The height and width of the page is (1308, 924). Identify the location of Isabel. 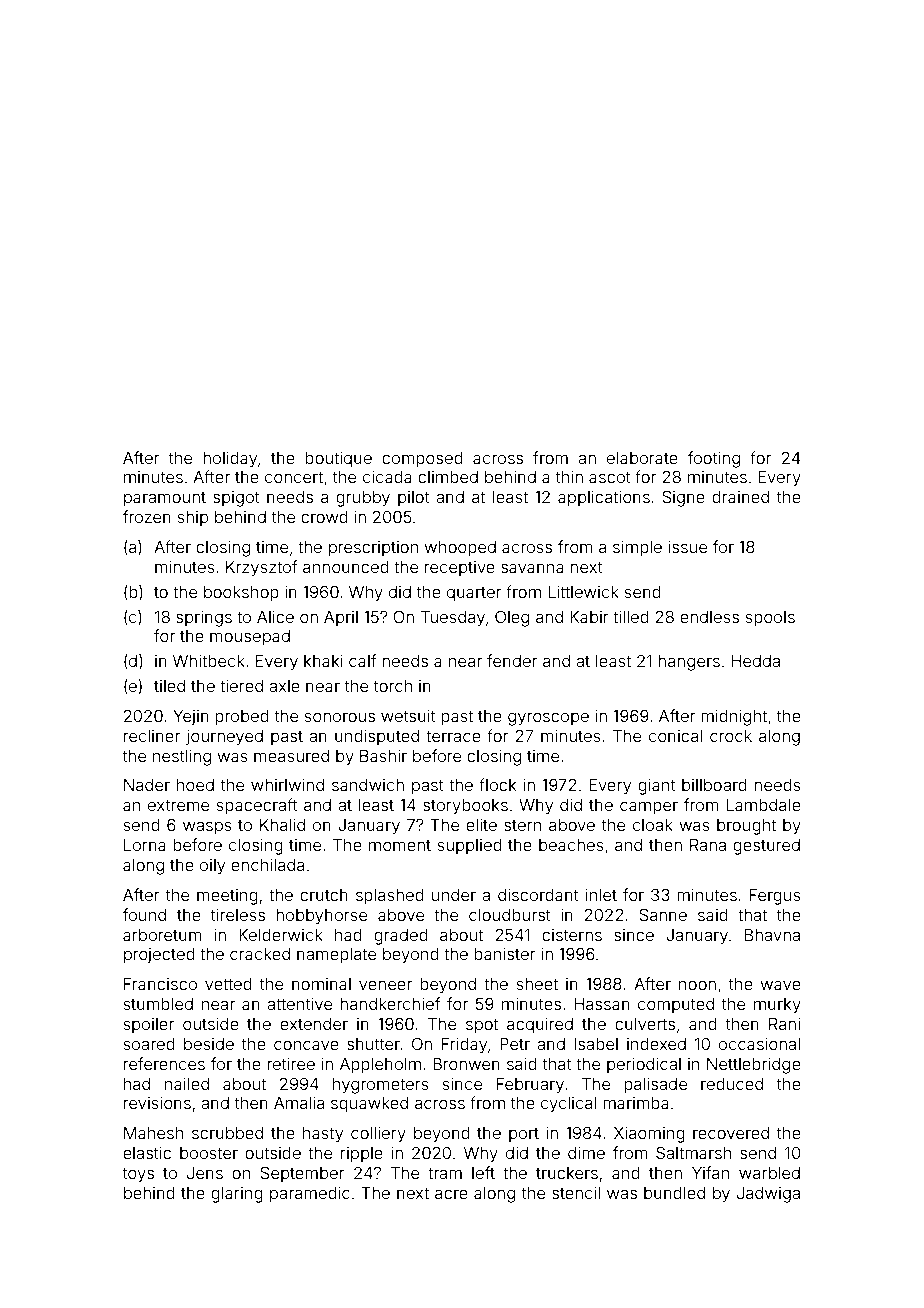
(596, 1044).
